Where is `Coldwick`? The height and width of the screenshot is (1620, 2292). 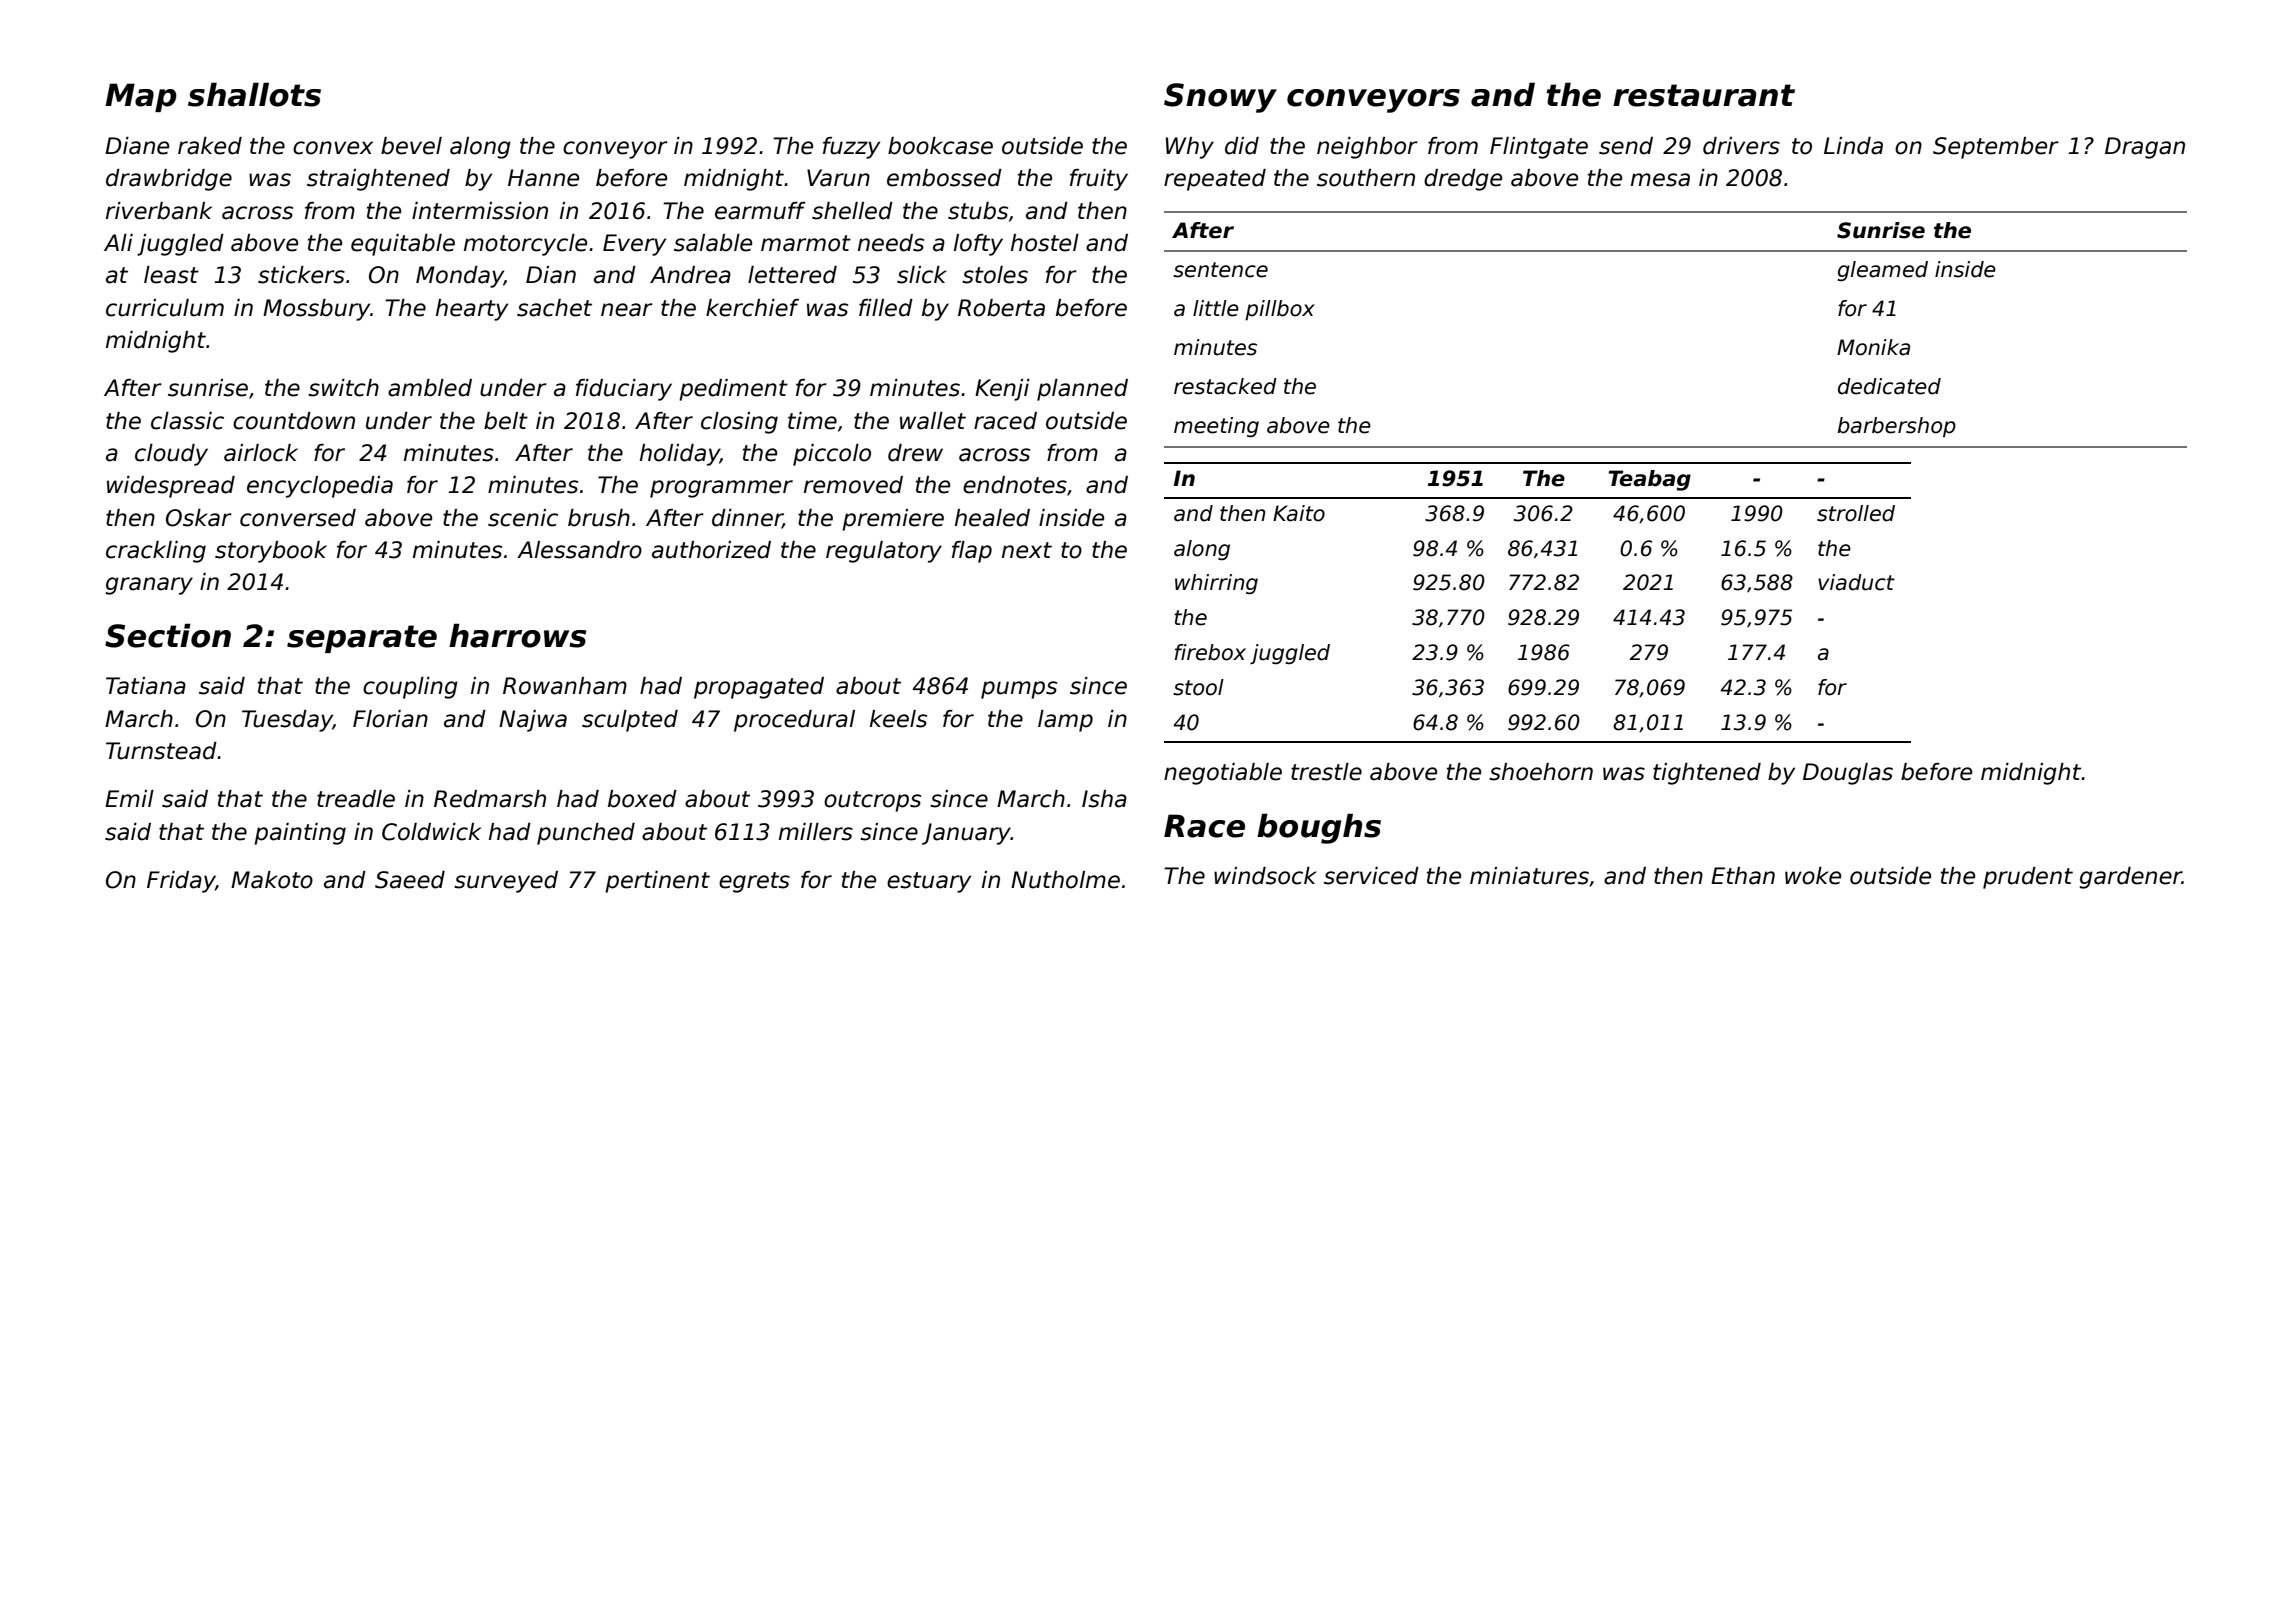
Coldwick is located at coordinates (431, 832).
